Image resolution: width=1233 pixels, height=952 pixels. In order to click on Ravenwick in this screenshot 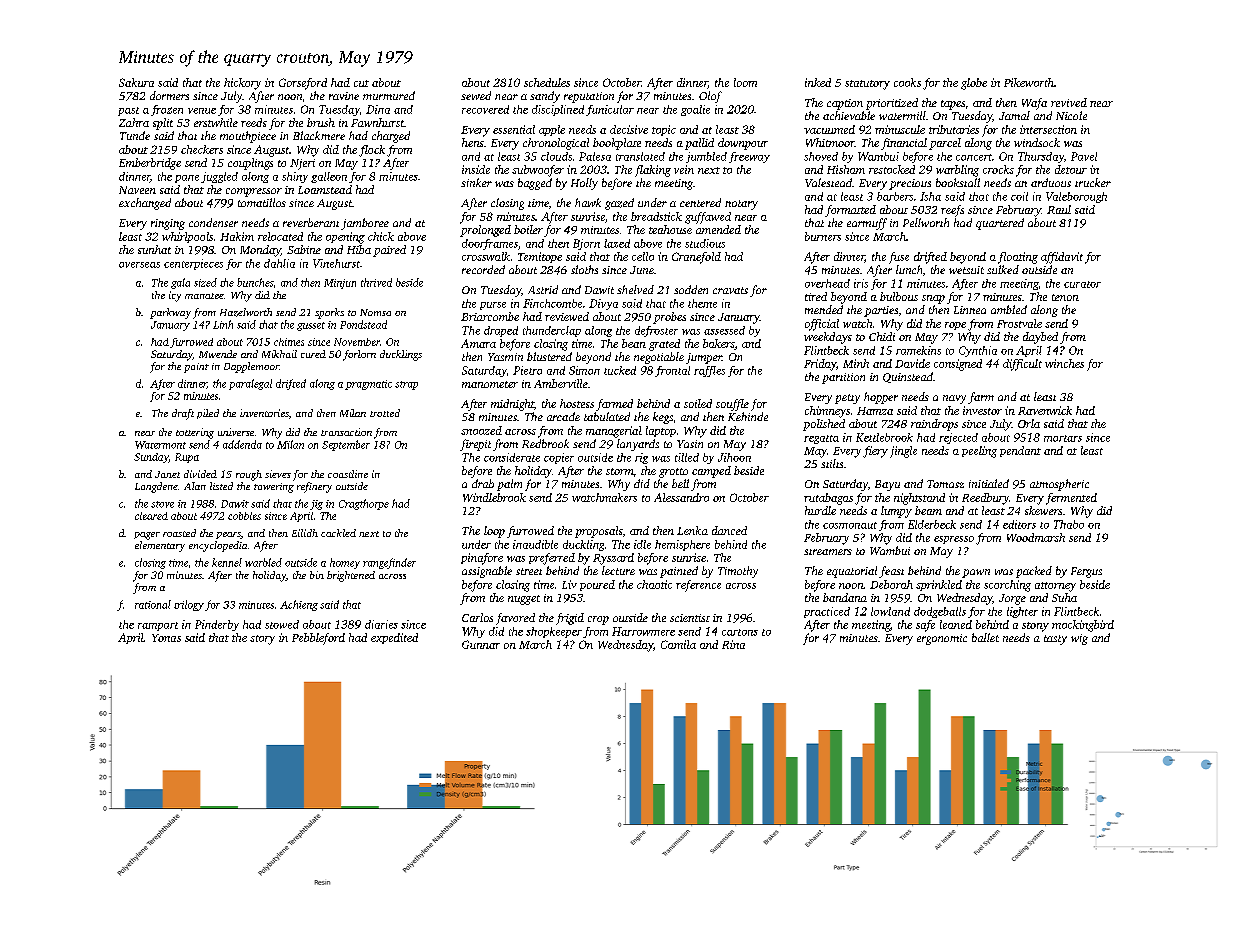, I will do `click(1045, 410)`.
